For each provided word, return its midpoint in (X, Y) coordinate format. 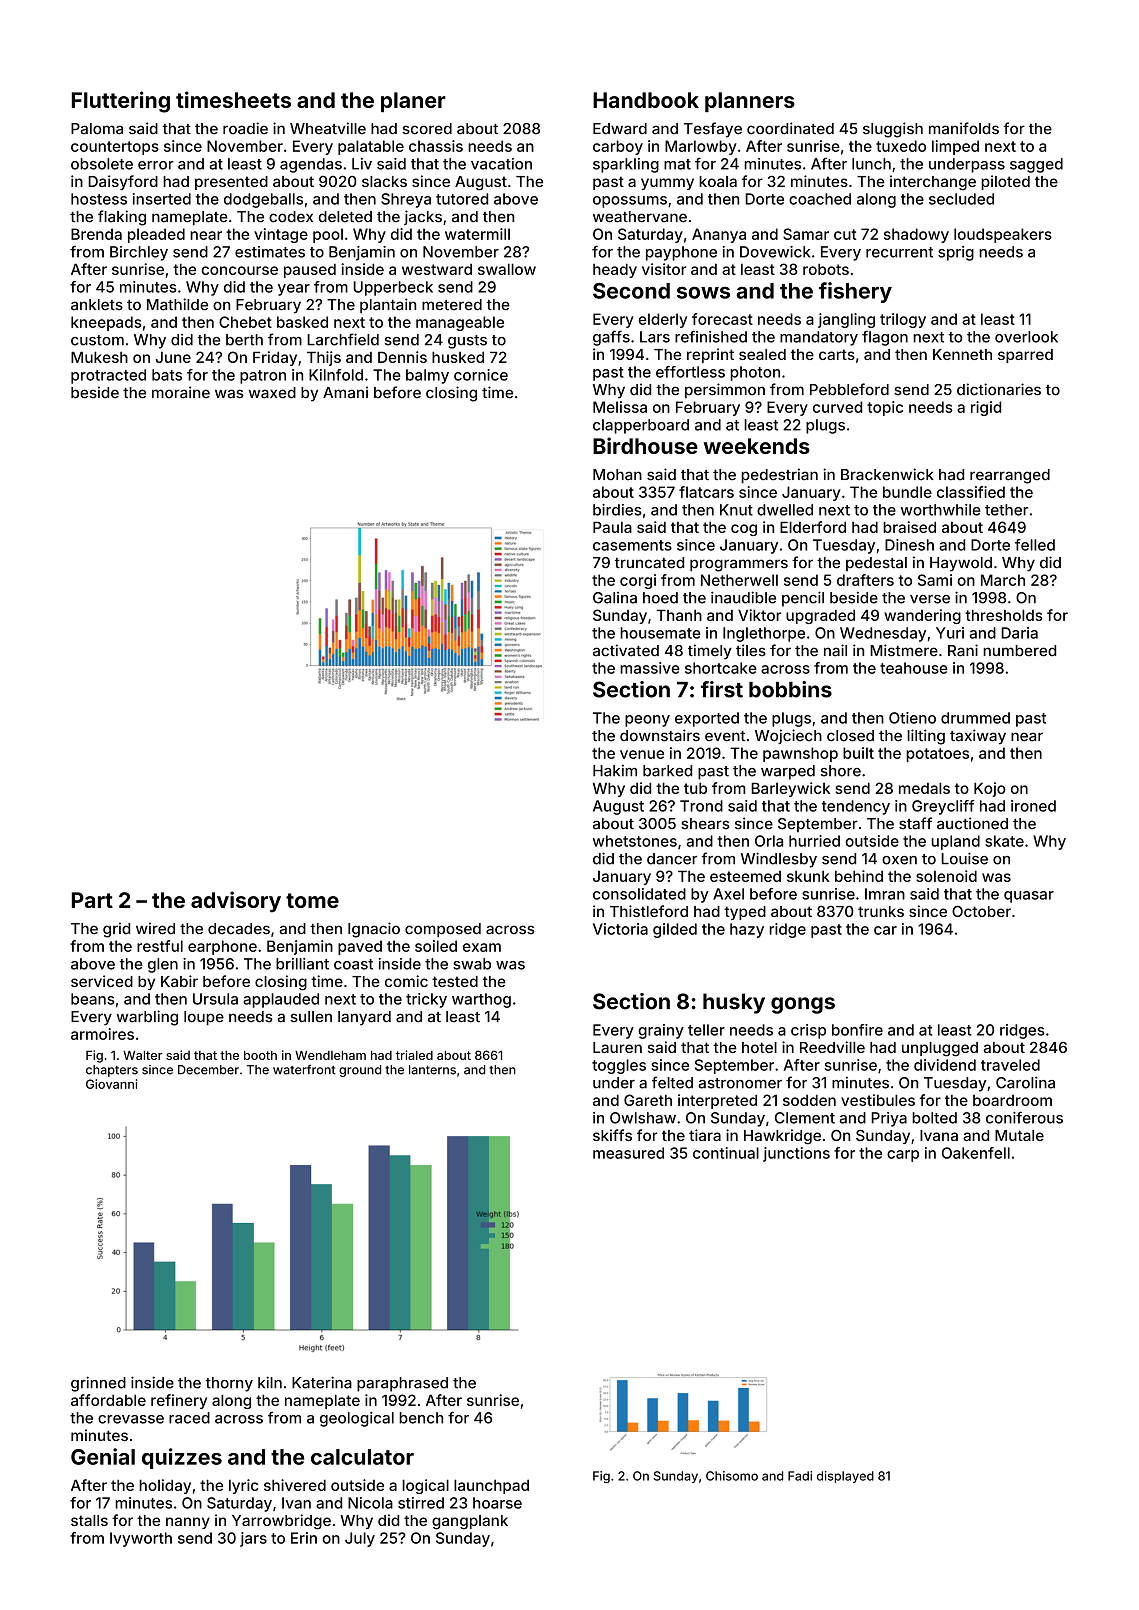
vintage (281, 235)
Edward (620, 129)
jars (253, 1539)
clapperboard (641, 426)
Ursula (215, 999)
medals (924, 788)
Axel (728, 894)
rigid (986, 408)
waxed (272, 393)
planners (750, 102)
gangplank (470, 1522)
